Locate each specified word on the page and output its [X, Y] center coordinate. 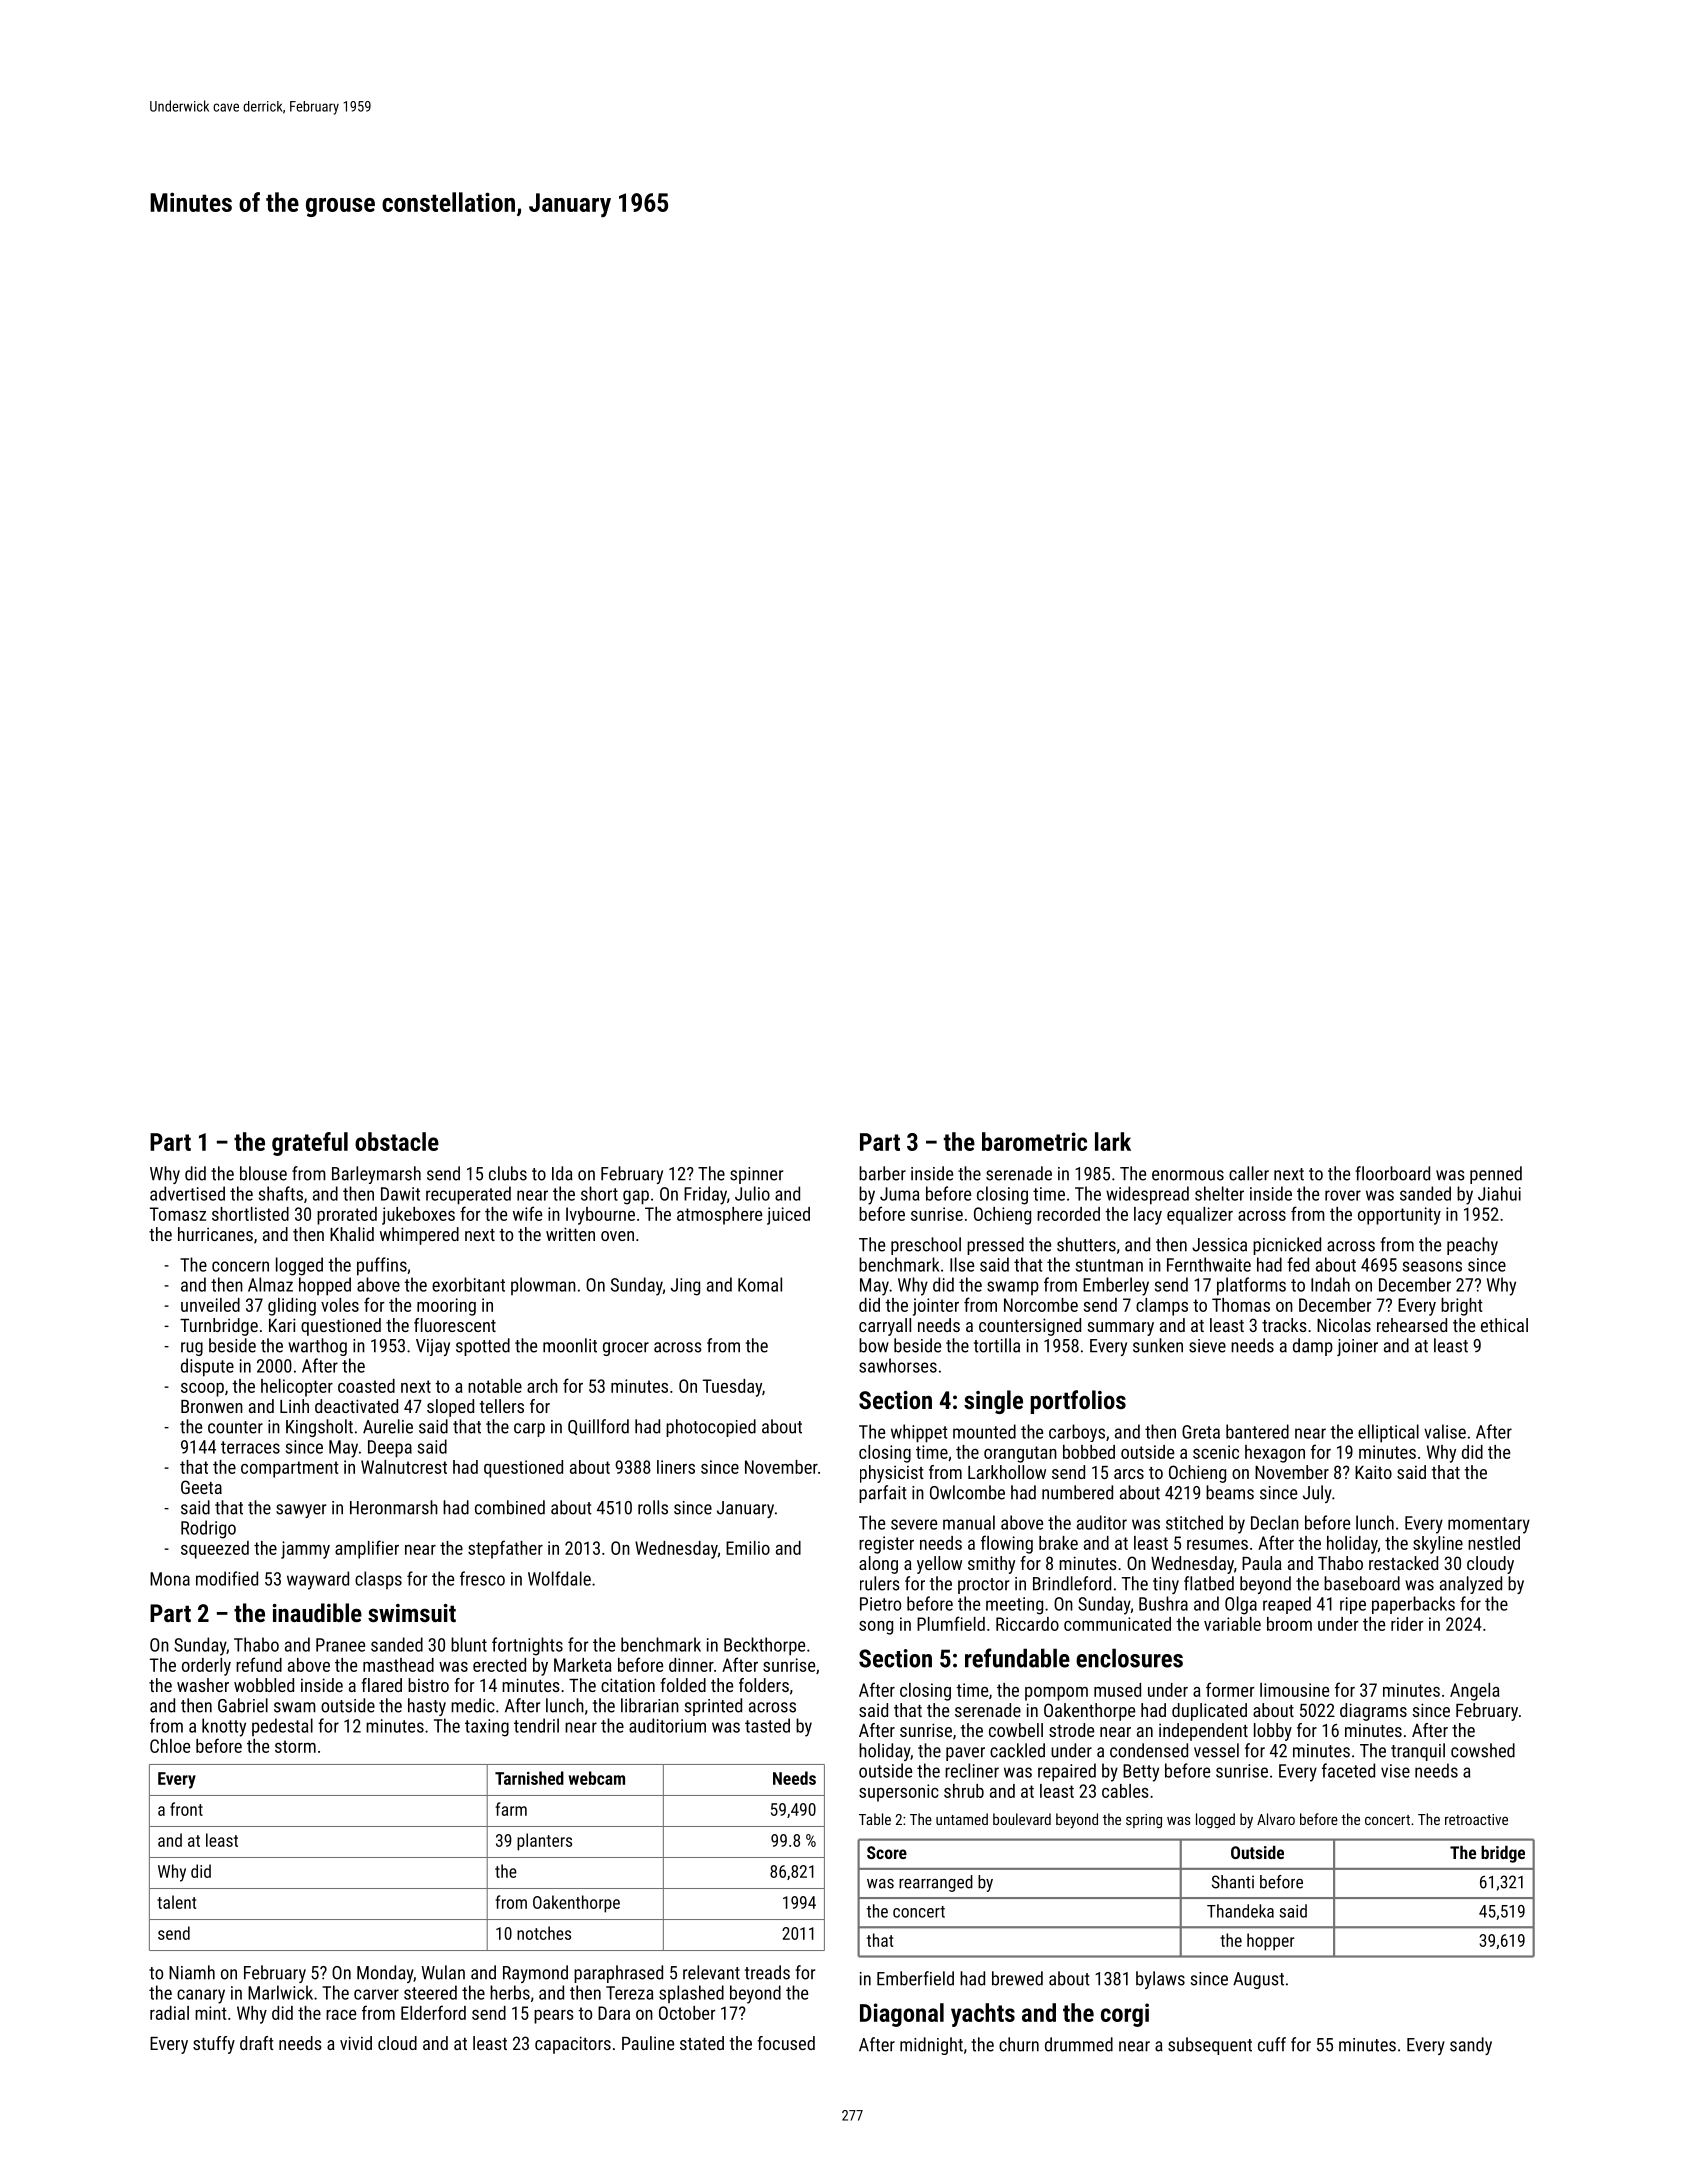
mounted [984, 1431]
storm [295, 1746]
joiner [1357, 1347]
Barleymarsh [376, 1175]
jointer [936, 1307]
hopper [1270, 1942]
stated [702, 2043]
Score [887, 1852]
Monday [385, 1974]
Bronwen [212, 1406]
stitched [1194, 1522]
